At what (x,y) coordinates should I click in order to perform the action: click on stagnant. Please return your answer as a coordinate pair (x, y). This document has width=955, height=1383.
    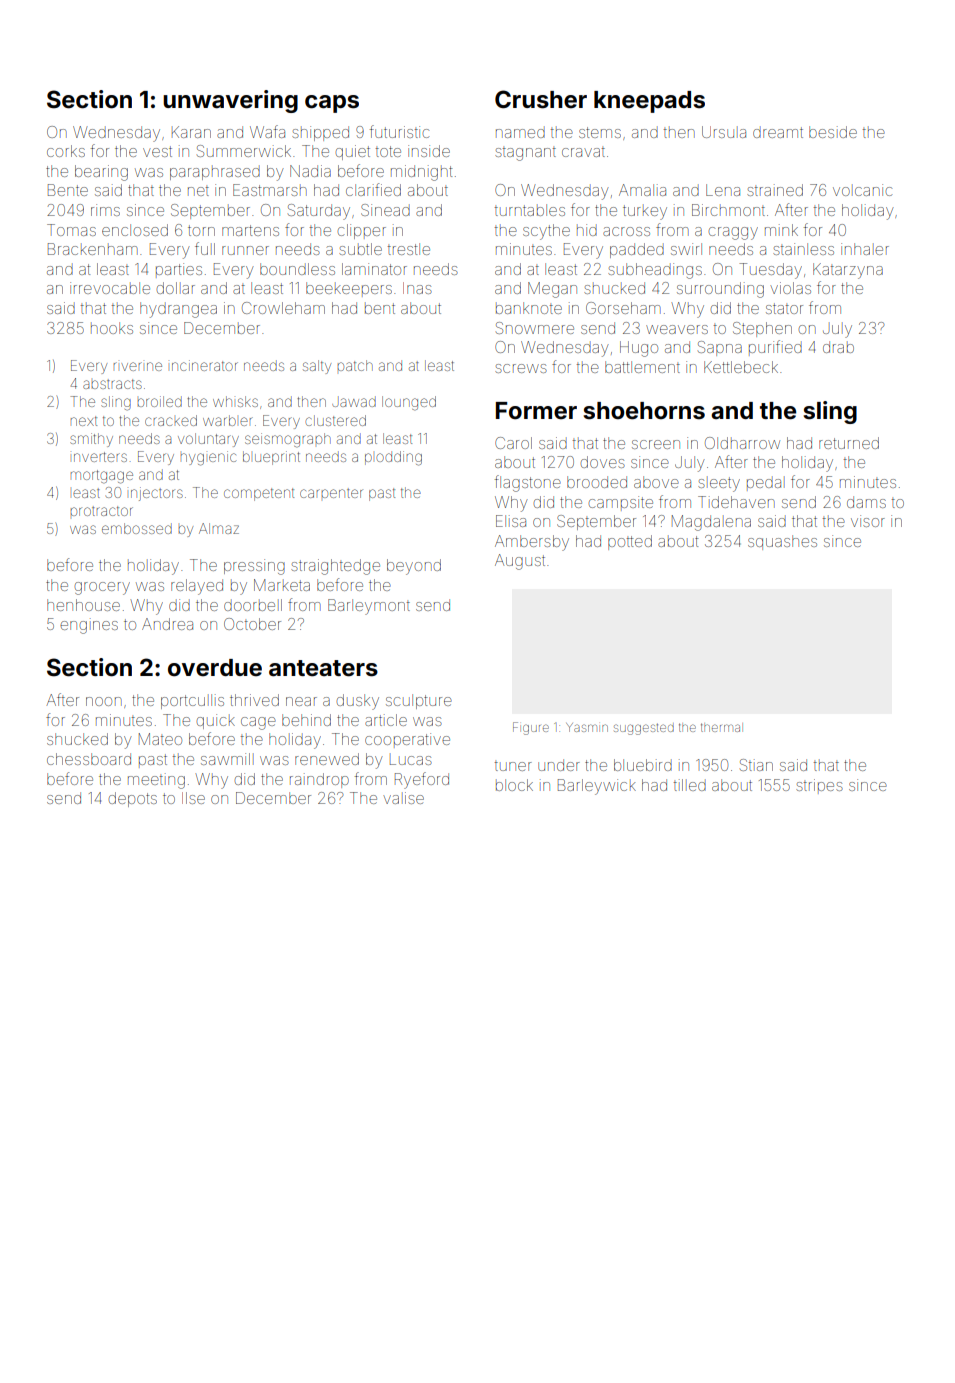
    Looking at the image, I should click on (525, 154).
